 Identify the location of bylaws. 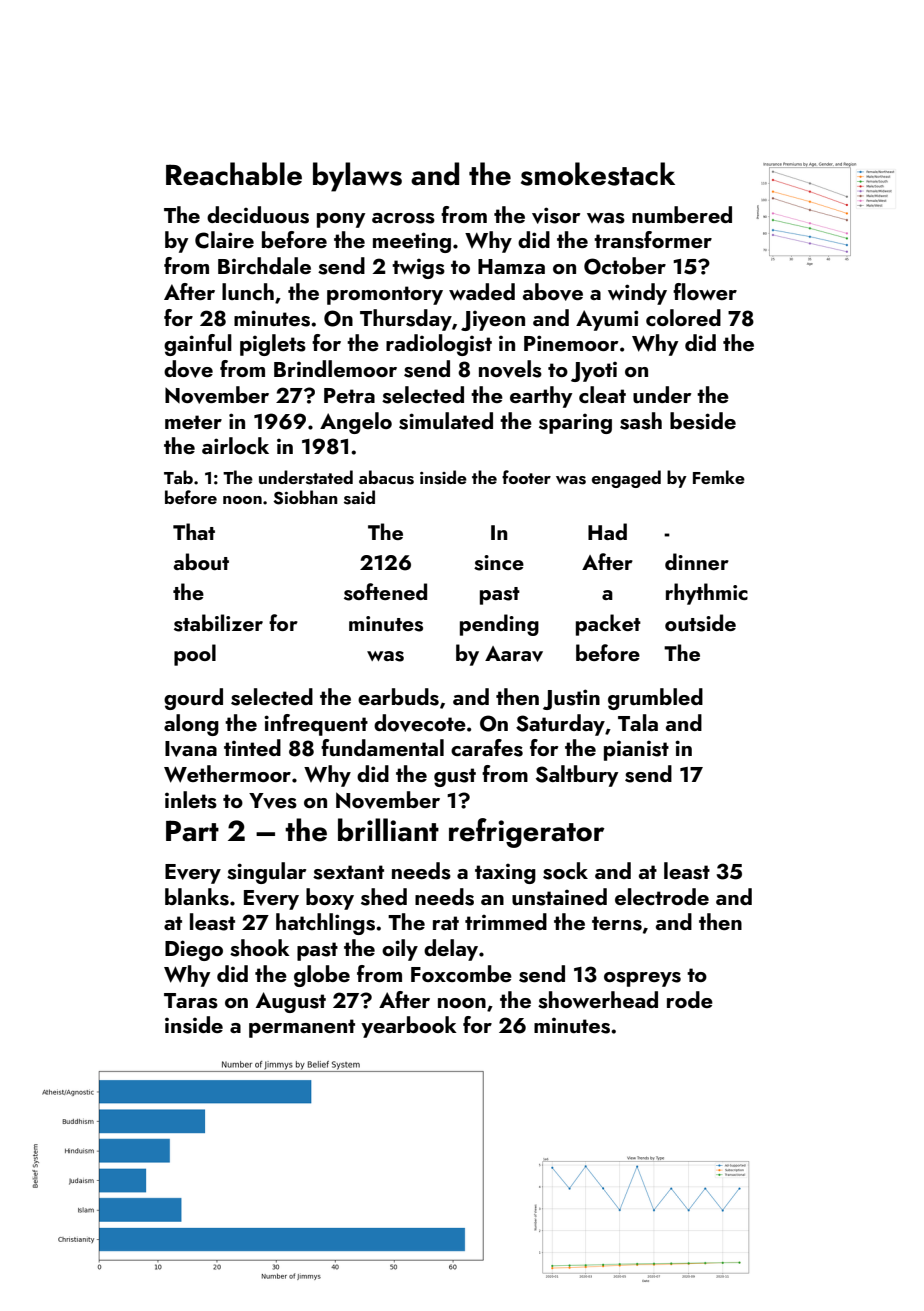
(357, 177).
